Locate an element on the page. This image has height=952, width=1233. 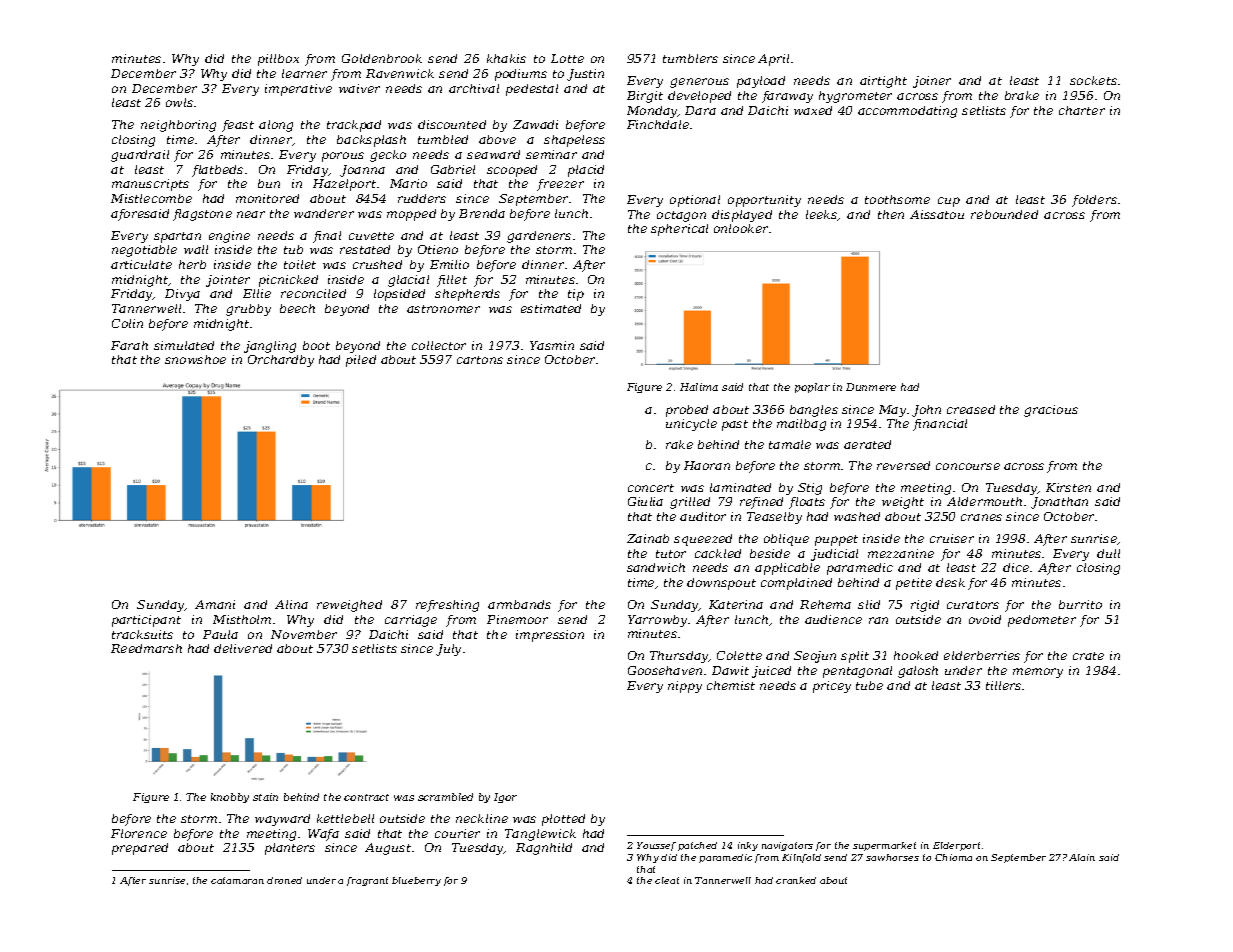
catamaran is located at coordinates (237, 880).
